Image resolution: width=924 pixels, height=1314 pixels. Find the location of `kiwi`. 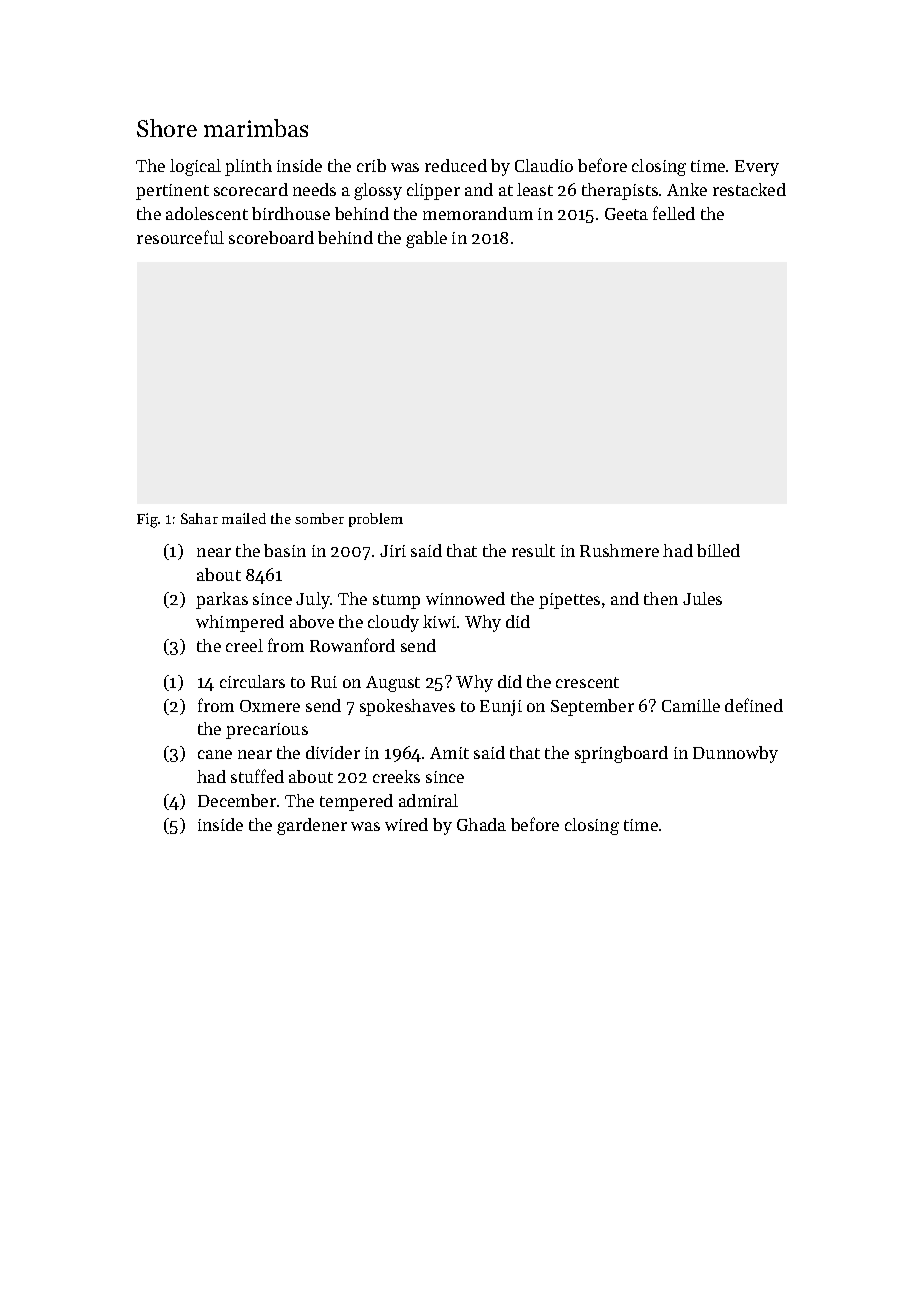

kiwi is located at coordinates (439, 621).
